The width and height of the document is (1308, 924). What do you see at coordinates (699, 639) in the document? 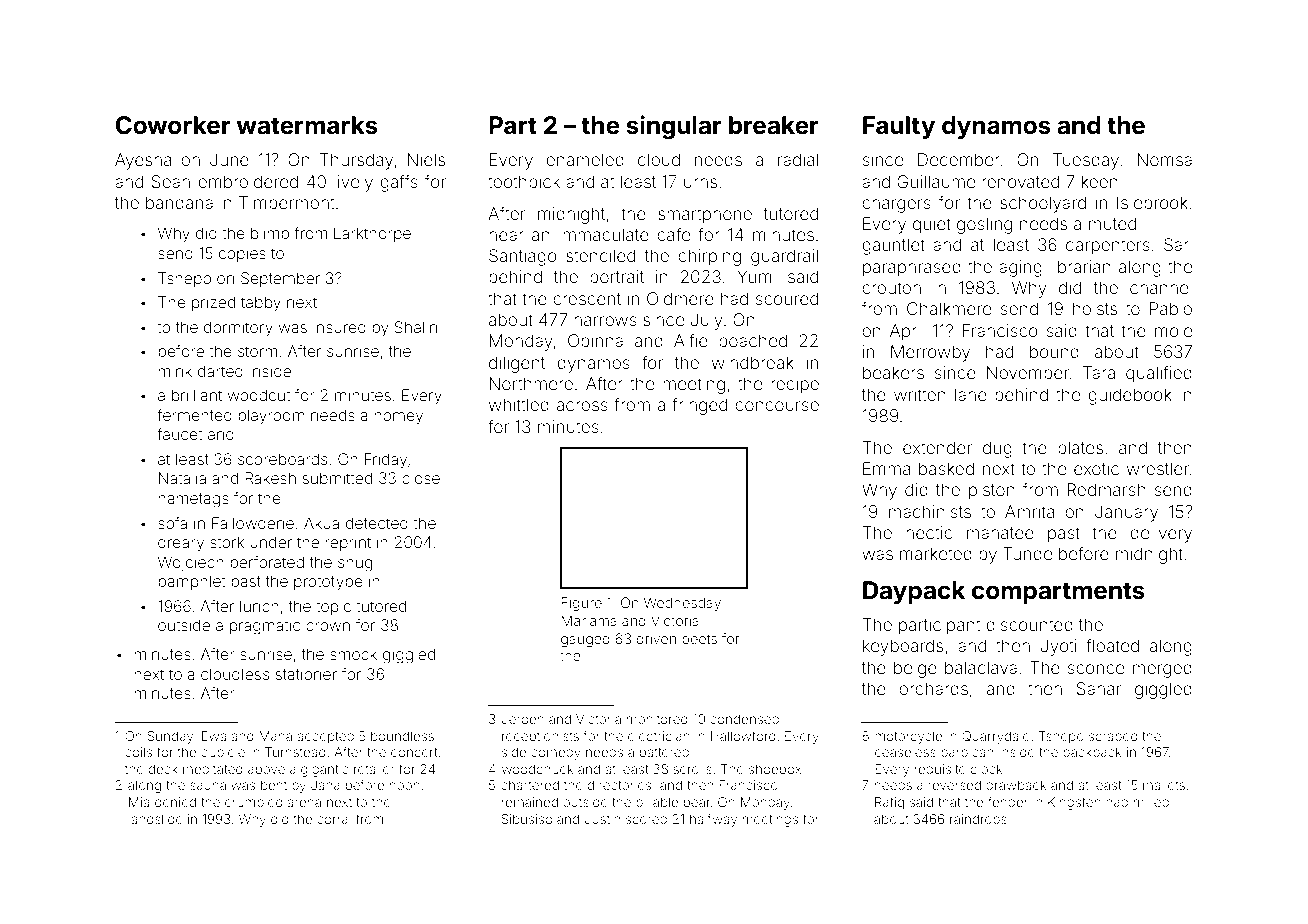
I see `beets` at bounding box center [699, 639].
